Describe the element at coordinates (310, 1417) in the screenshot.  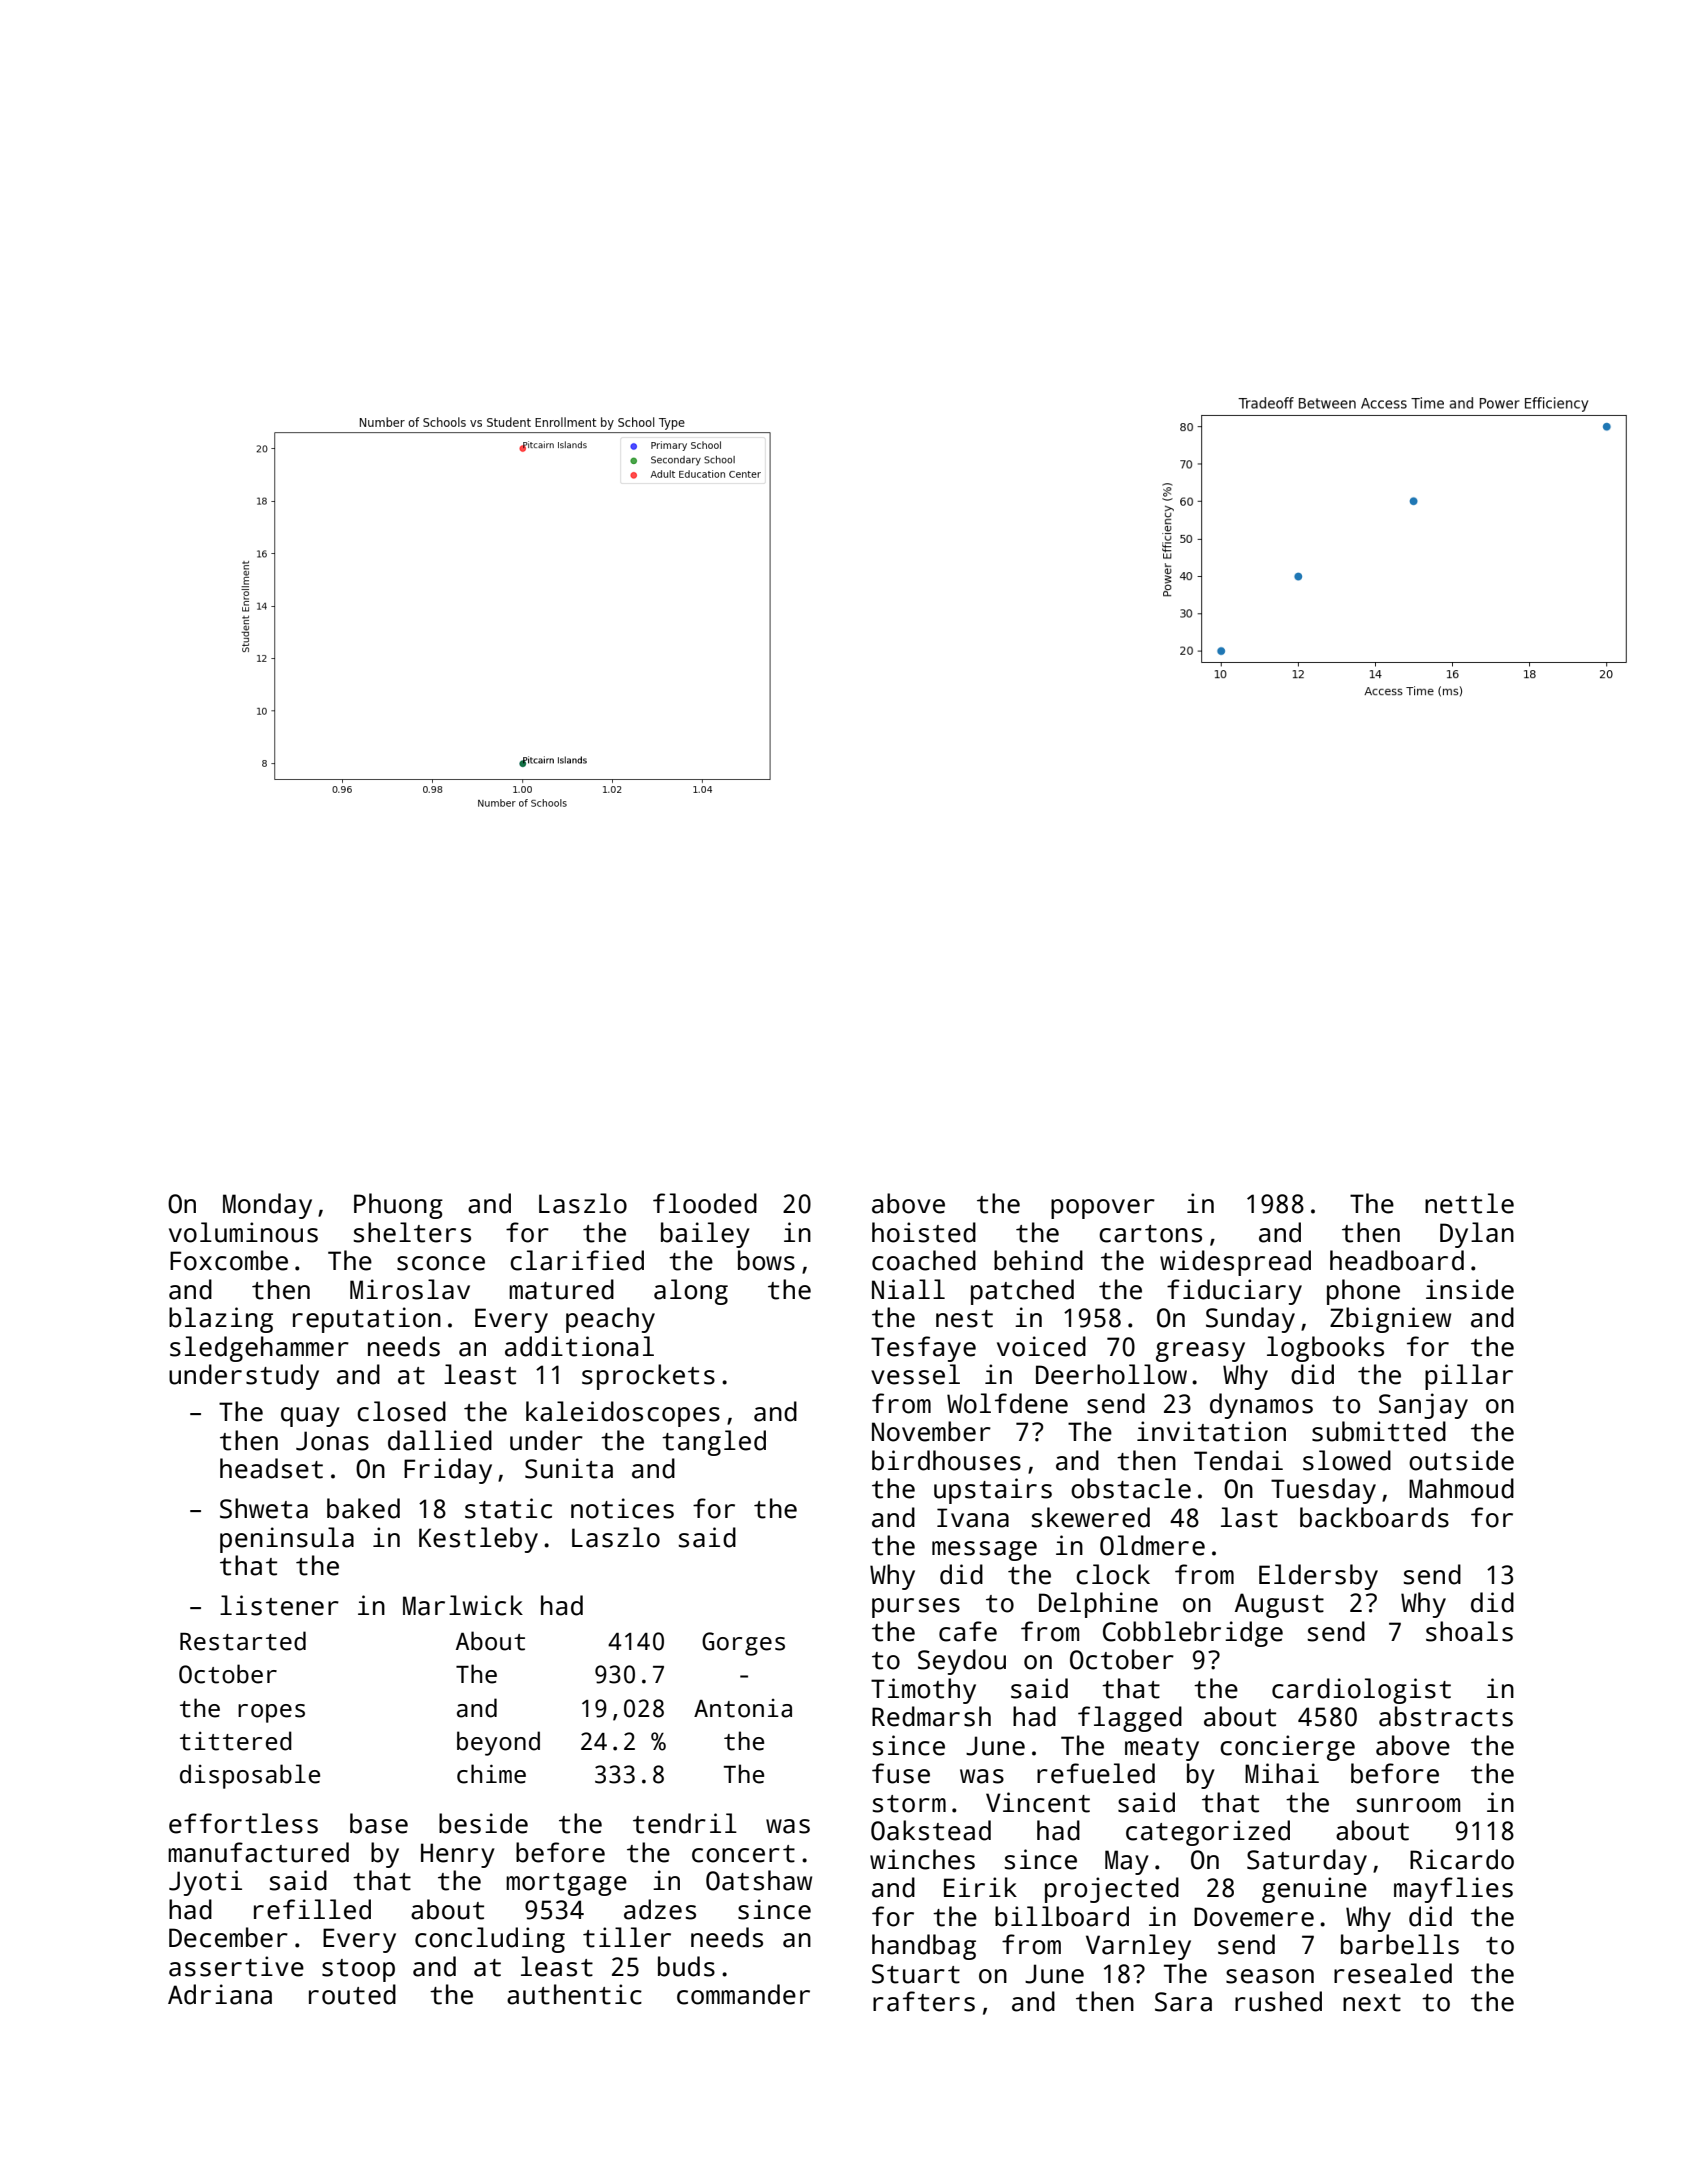
I see `quay` at that location.
